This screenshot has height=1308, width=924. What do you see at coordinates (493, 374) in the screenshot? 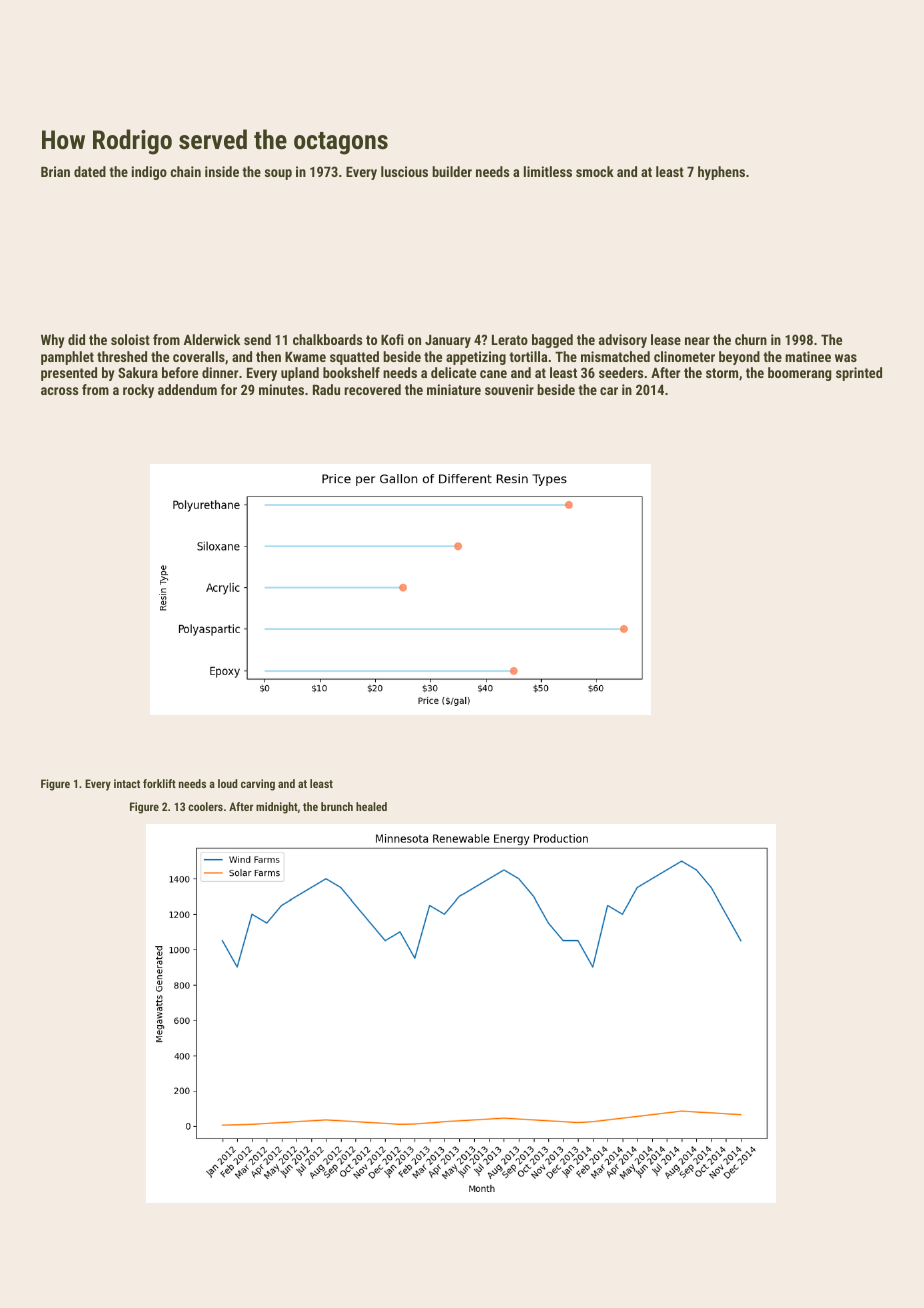
I see `cane` at bounding box center [493, 374].
